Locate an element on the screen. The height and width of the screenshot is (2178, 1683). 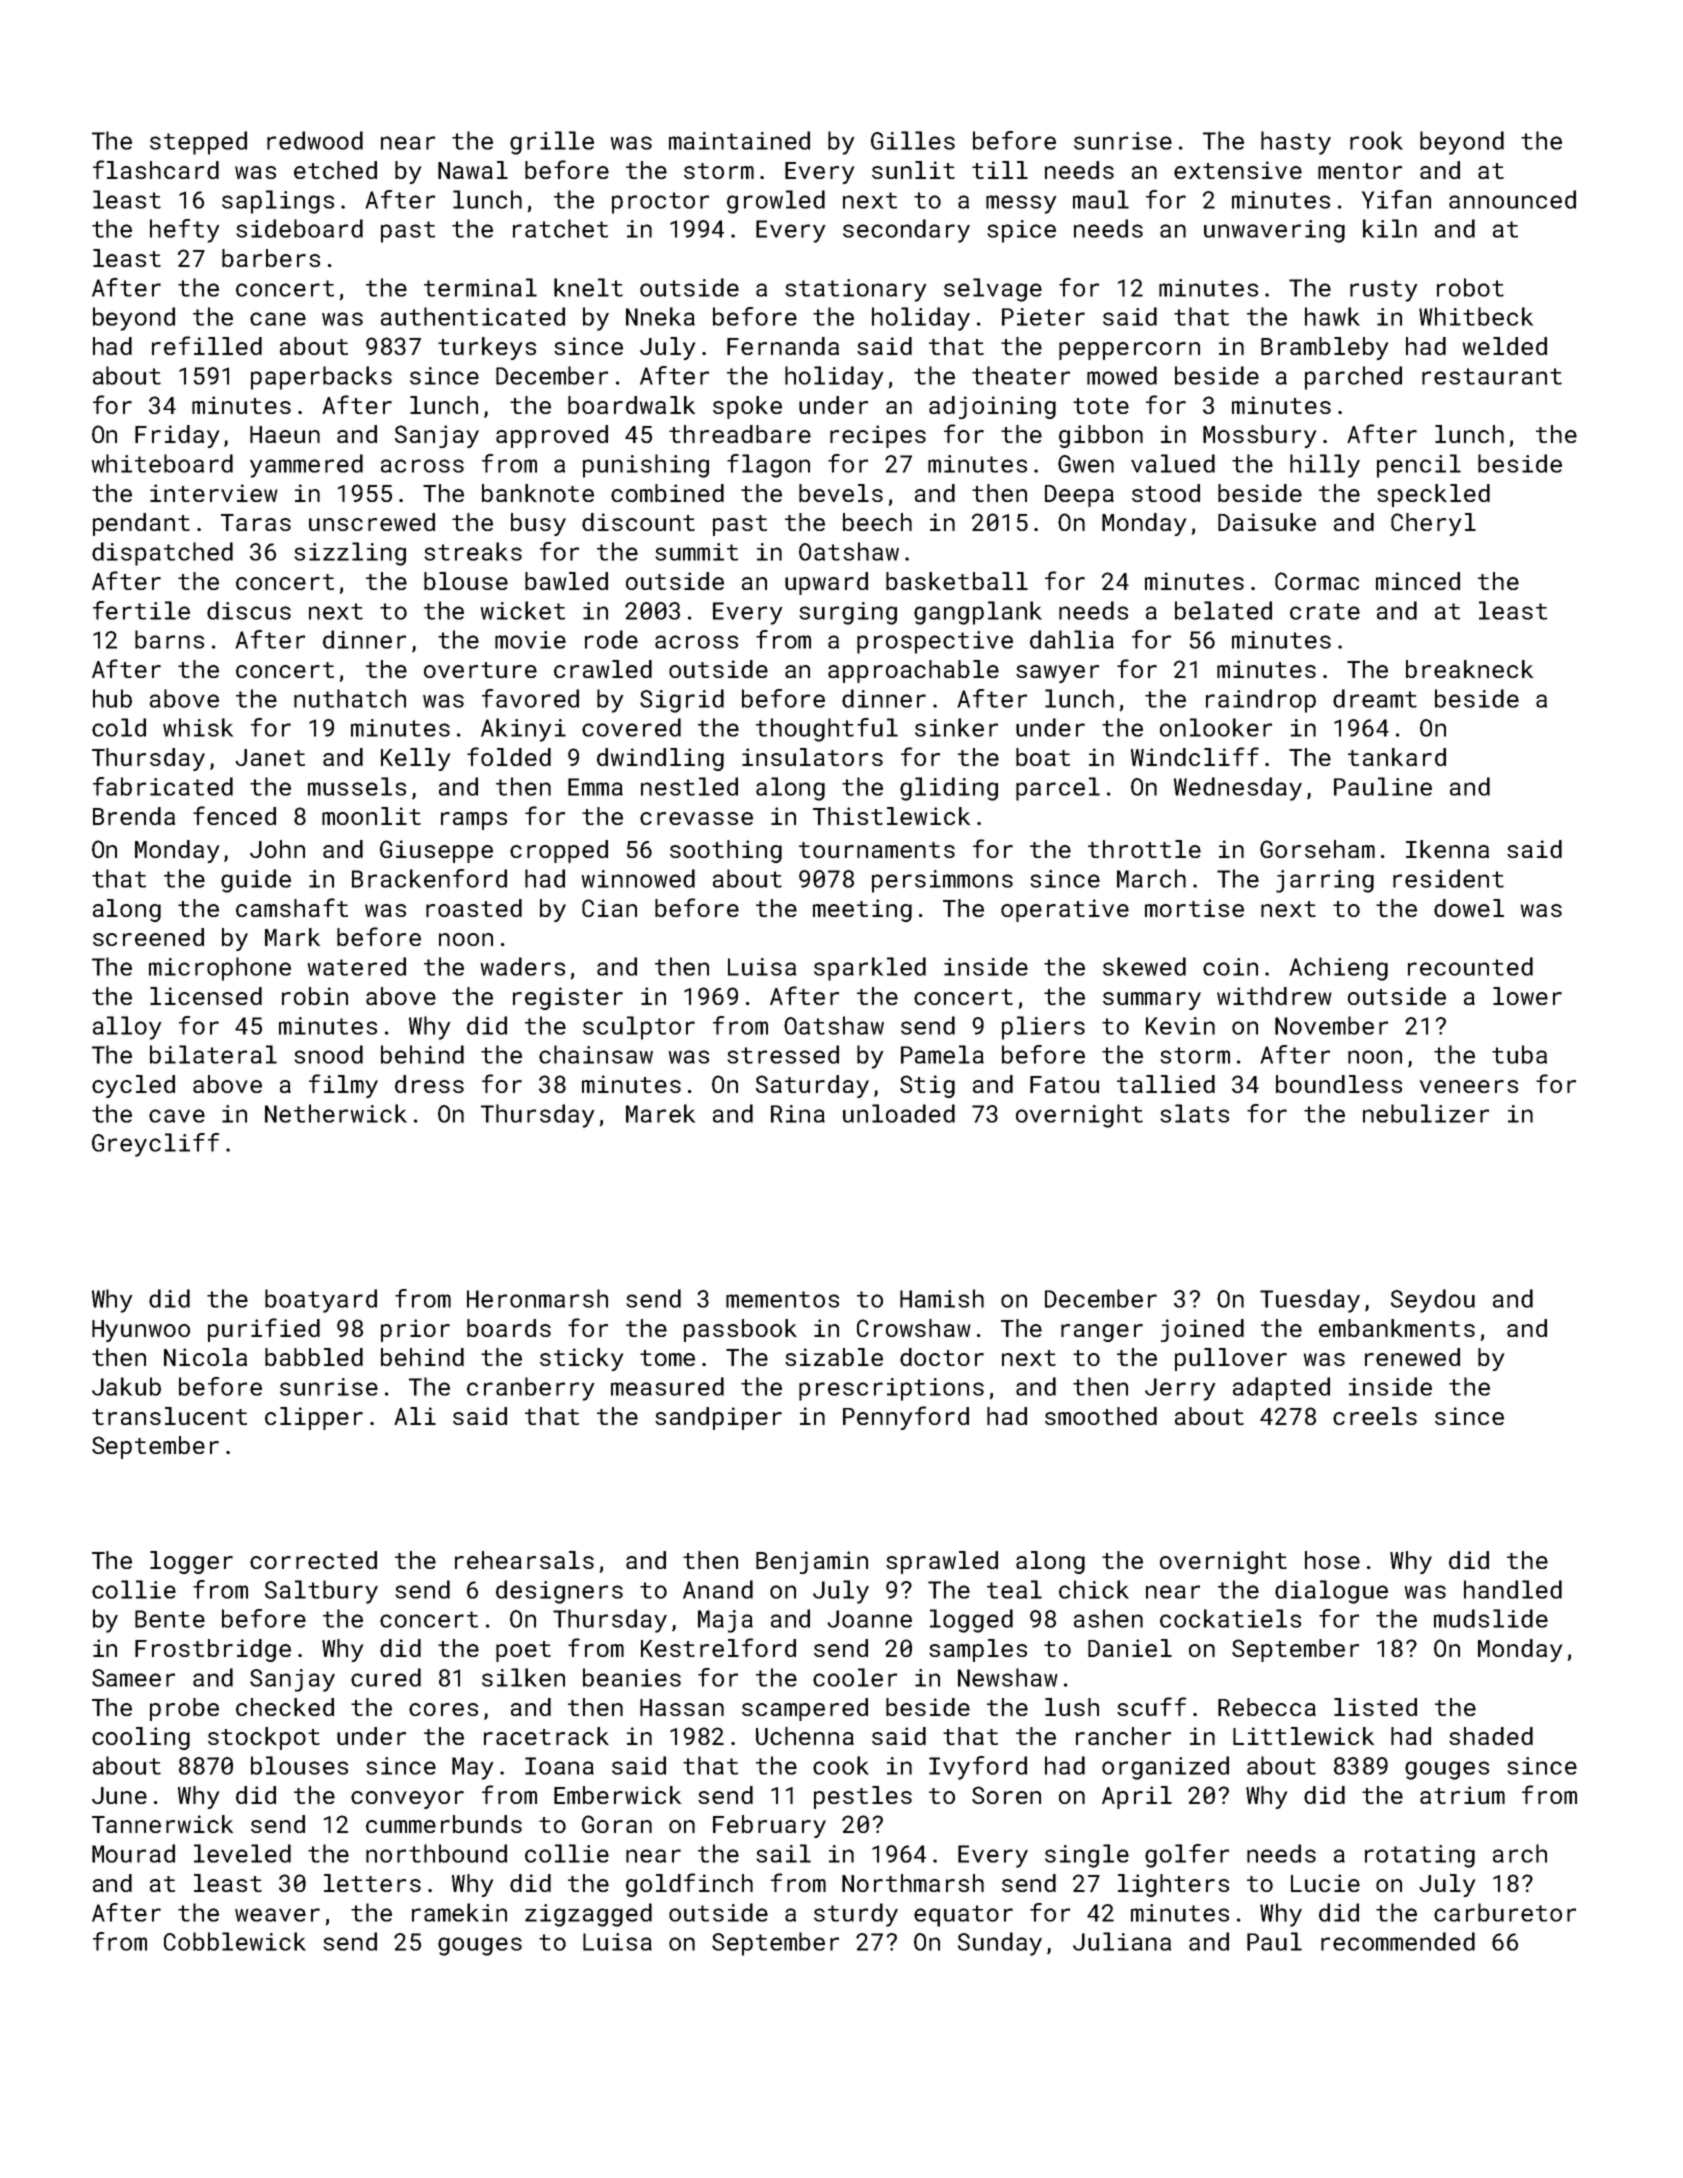
Brambleby is located at coordinates (1324, 348).
